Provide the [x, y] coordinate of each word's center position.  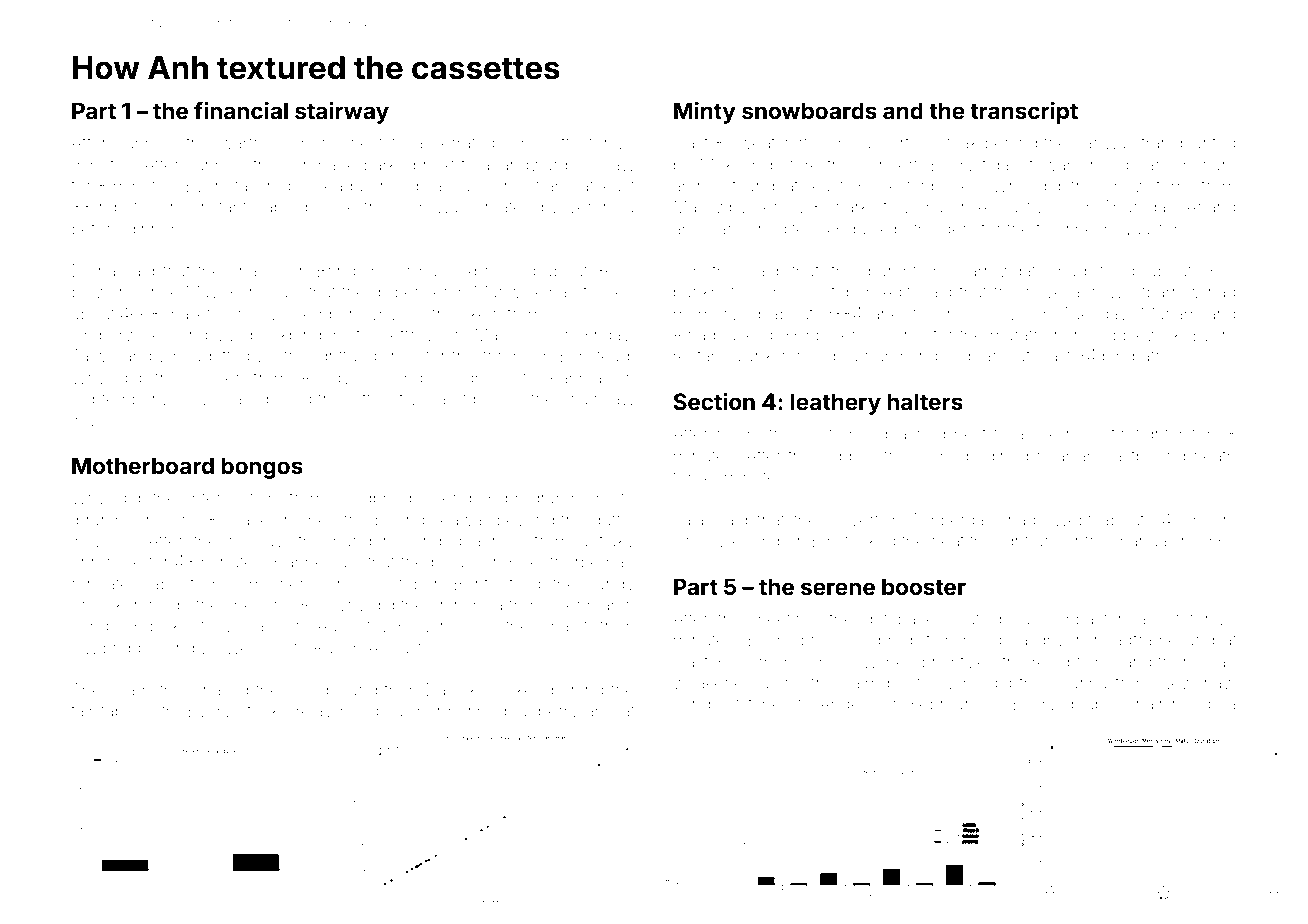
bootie [911, 683]
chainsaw [598, 398]
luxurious [1068, 434]
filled [1116, 270]
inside [167, 604]
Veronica [600, 206]
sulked [518, 690]
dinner [151, 228]
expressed [495, 273]
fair [82, 710]
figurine [1065, 230]
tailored [262, 185]
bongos [262, 468]
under [1057, 541]
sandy [611, 585]
